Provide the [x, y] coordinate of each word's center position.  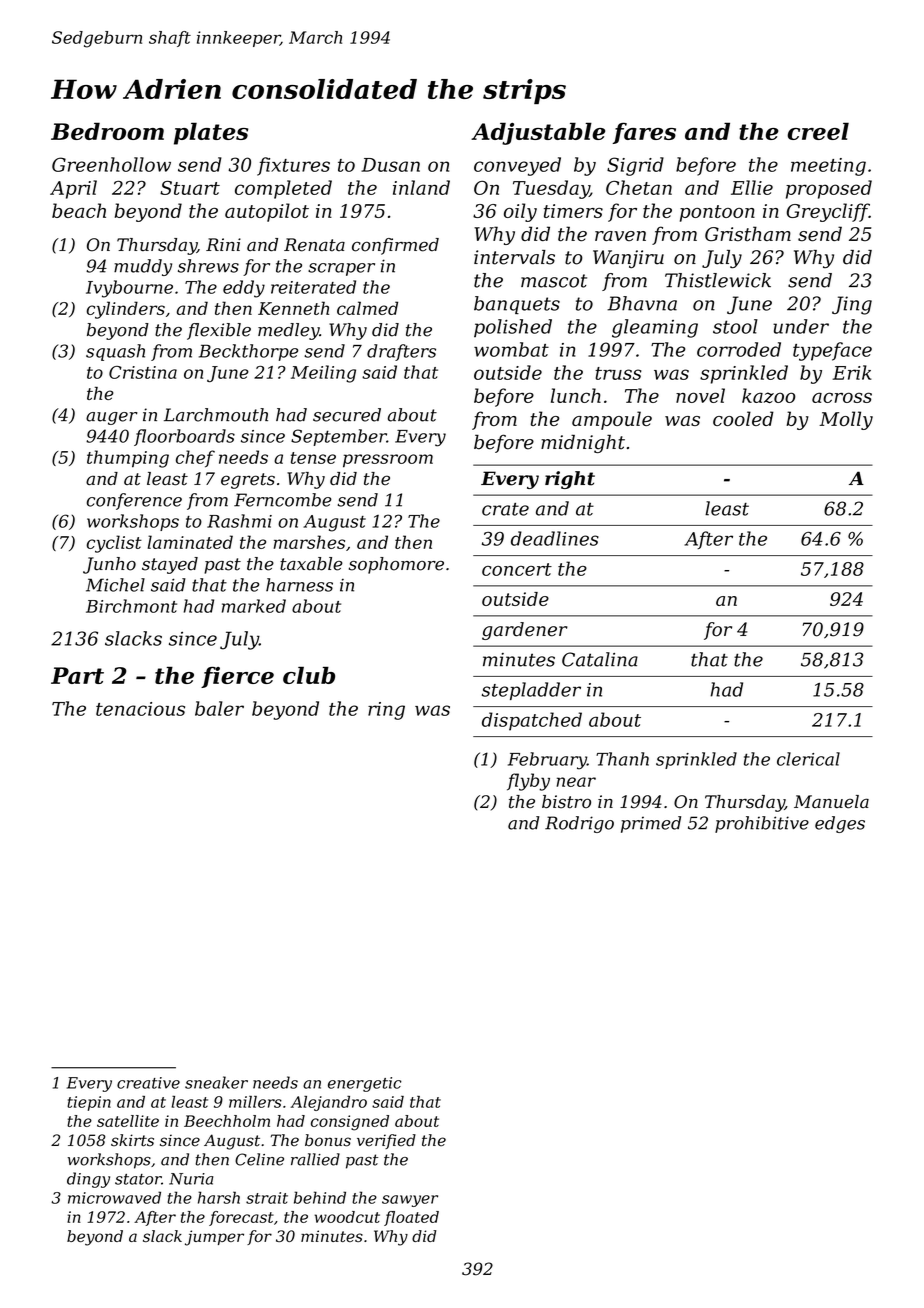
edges [840, 824]
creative [148, 1083]
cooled [743, 418]
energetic [365, 1084]
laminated [190, 542]
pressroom [388, 461]
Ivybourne [129, 289]
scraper [341, 269]
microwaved [114, 1197]
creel [818, 131]
